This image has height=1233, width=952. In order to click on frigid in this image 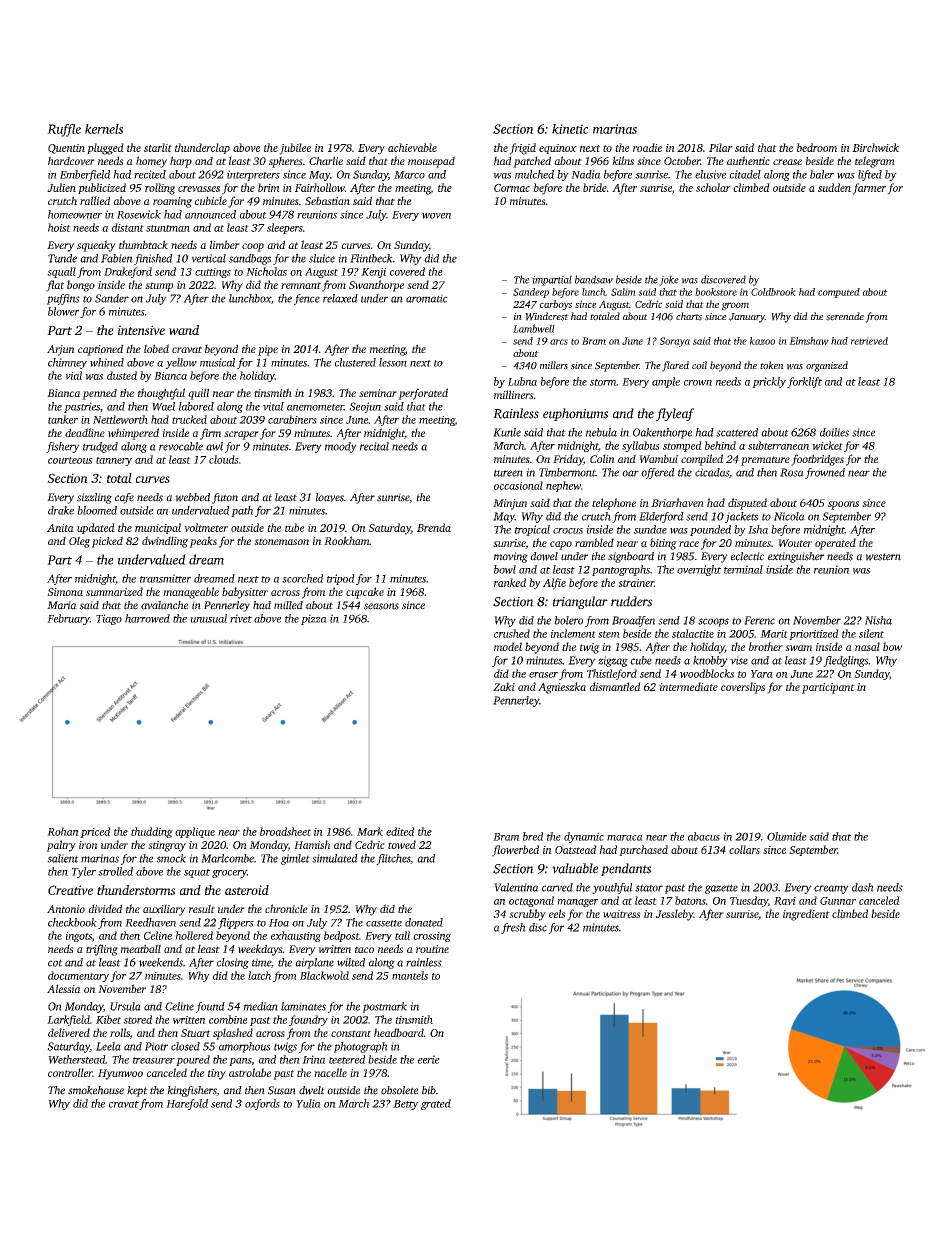, I will do `click(522, 149)`.
